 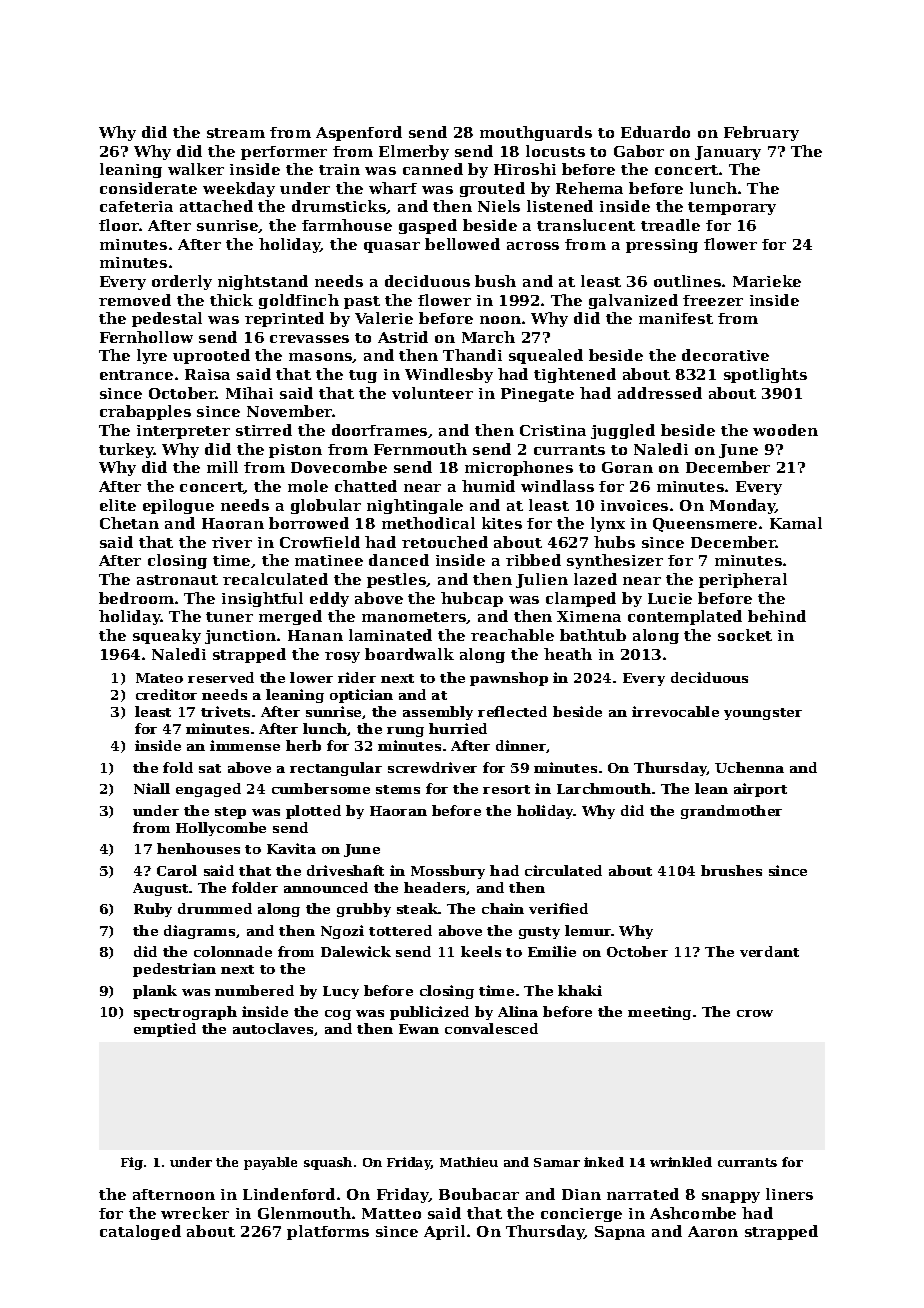 I want to click on stream, so click(x=236, y=133).
